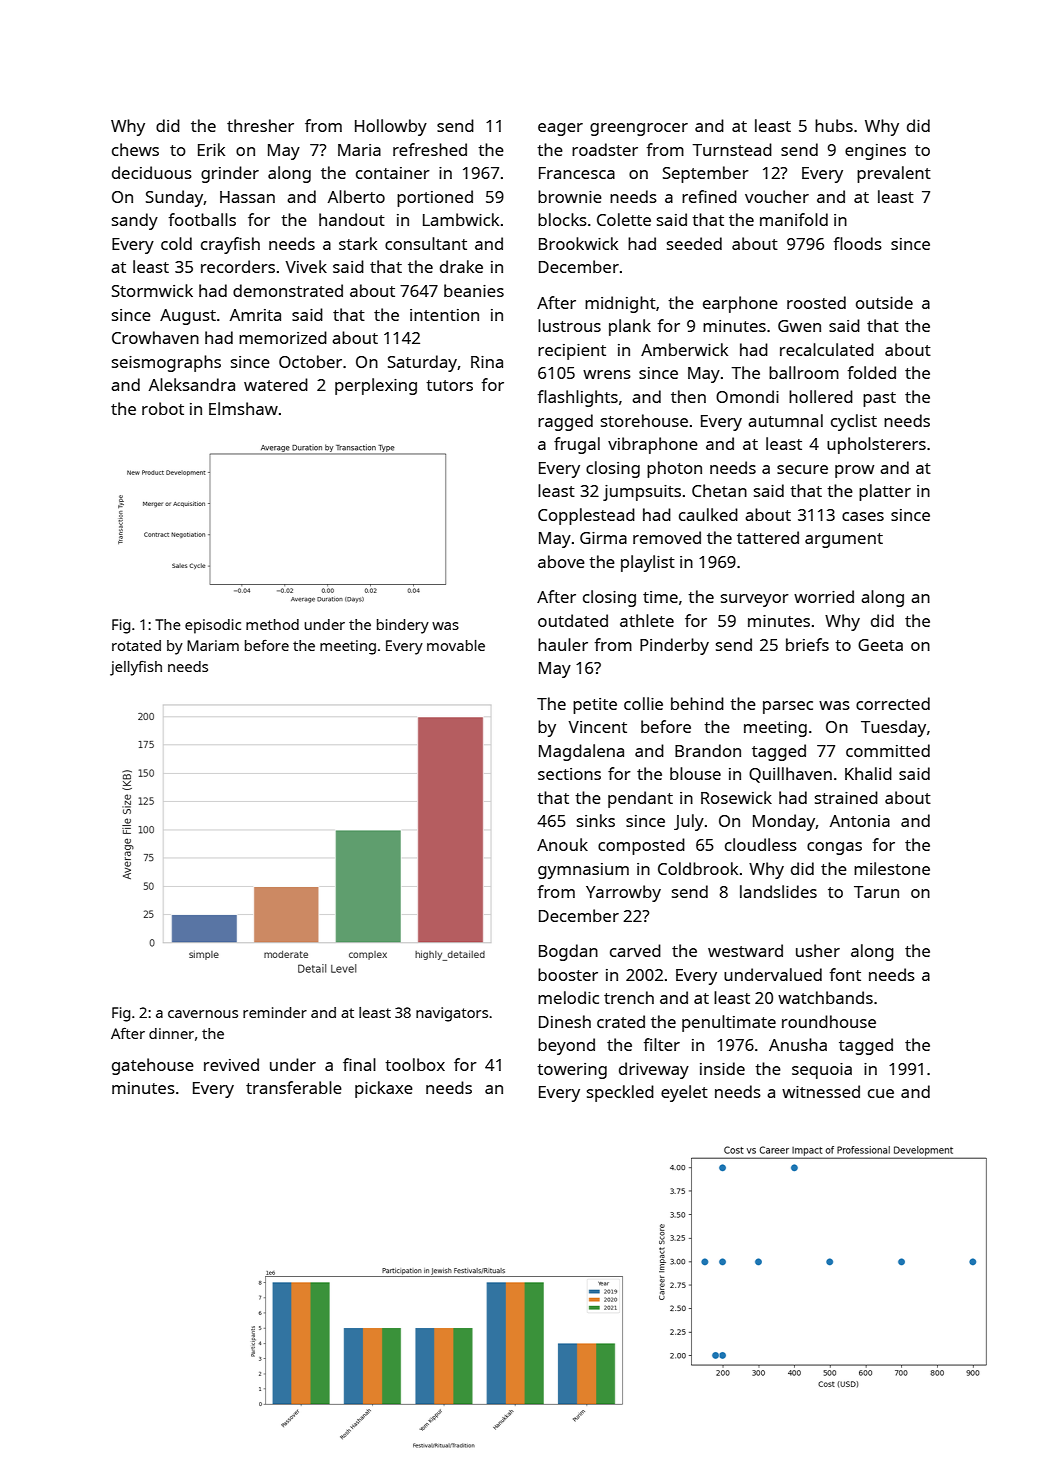 This document has height=1481, width=1042. I want to click on Anouk, so click(562, 844).
